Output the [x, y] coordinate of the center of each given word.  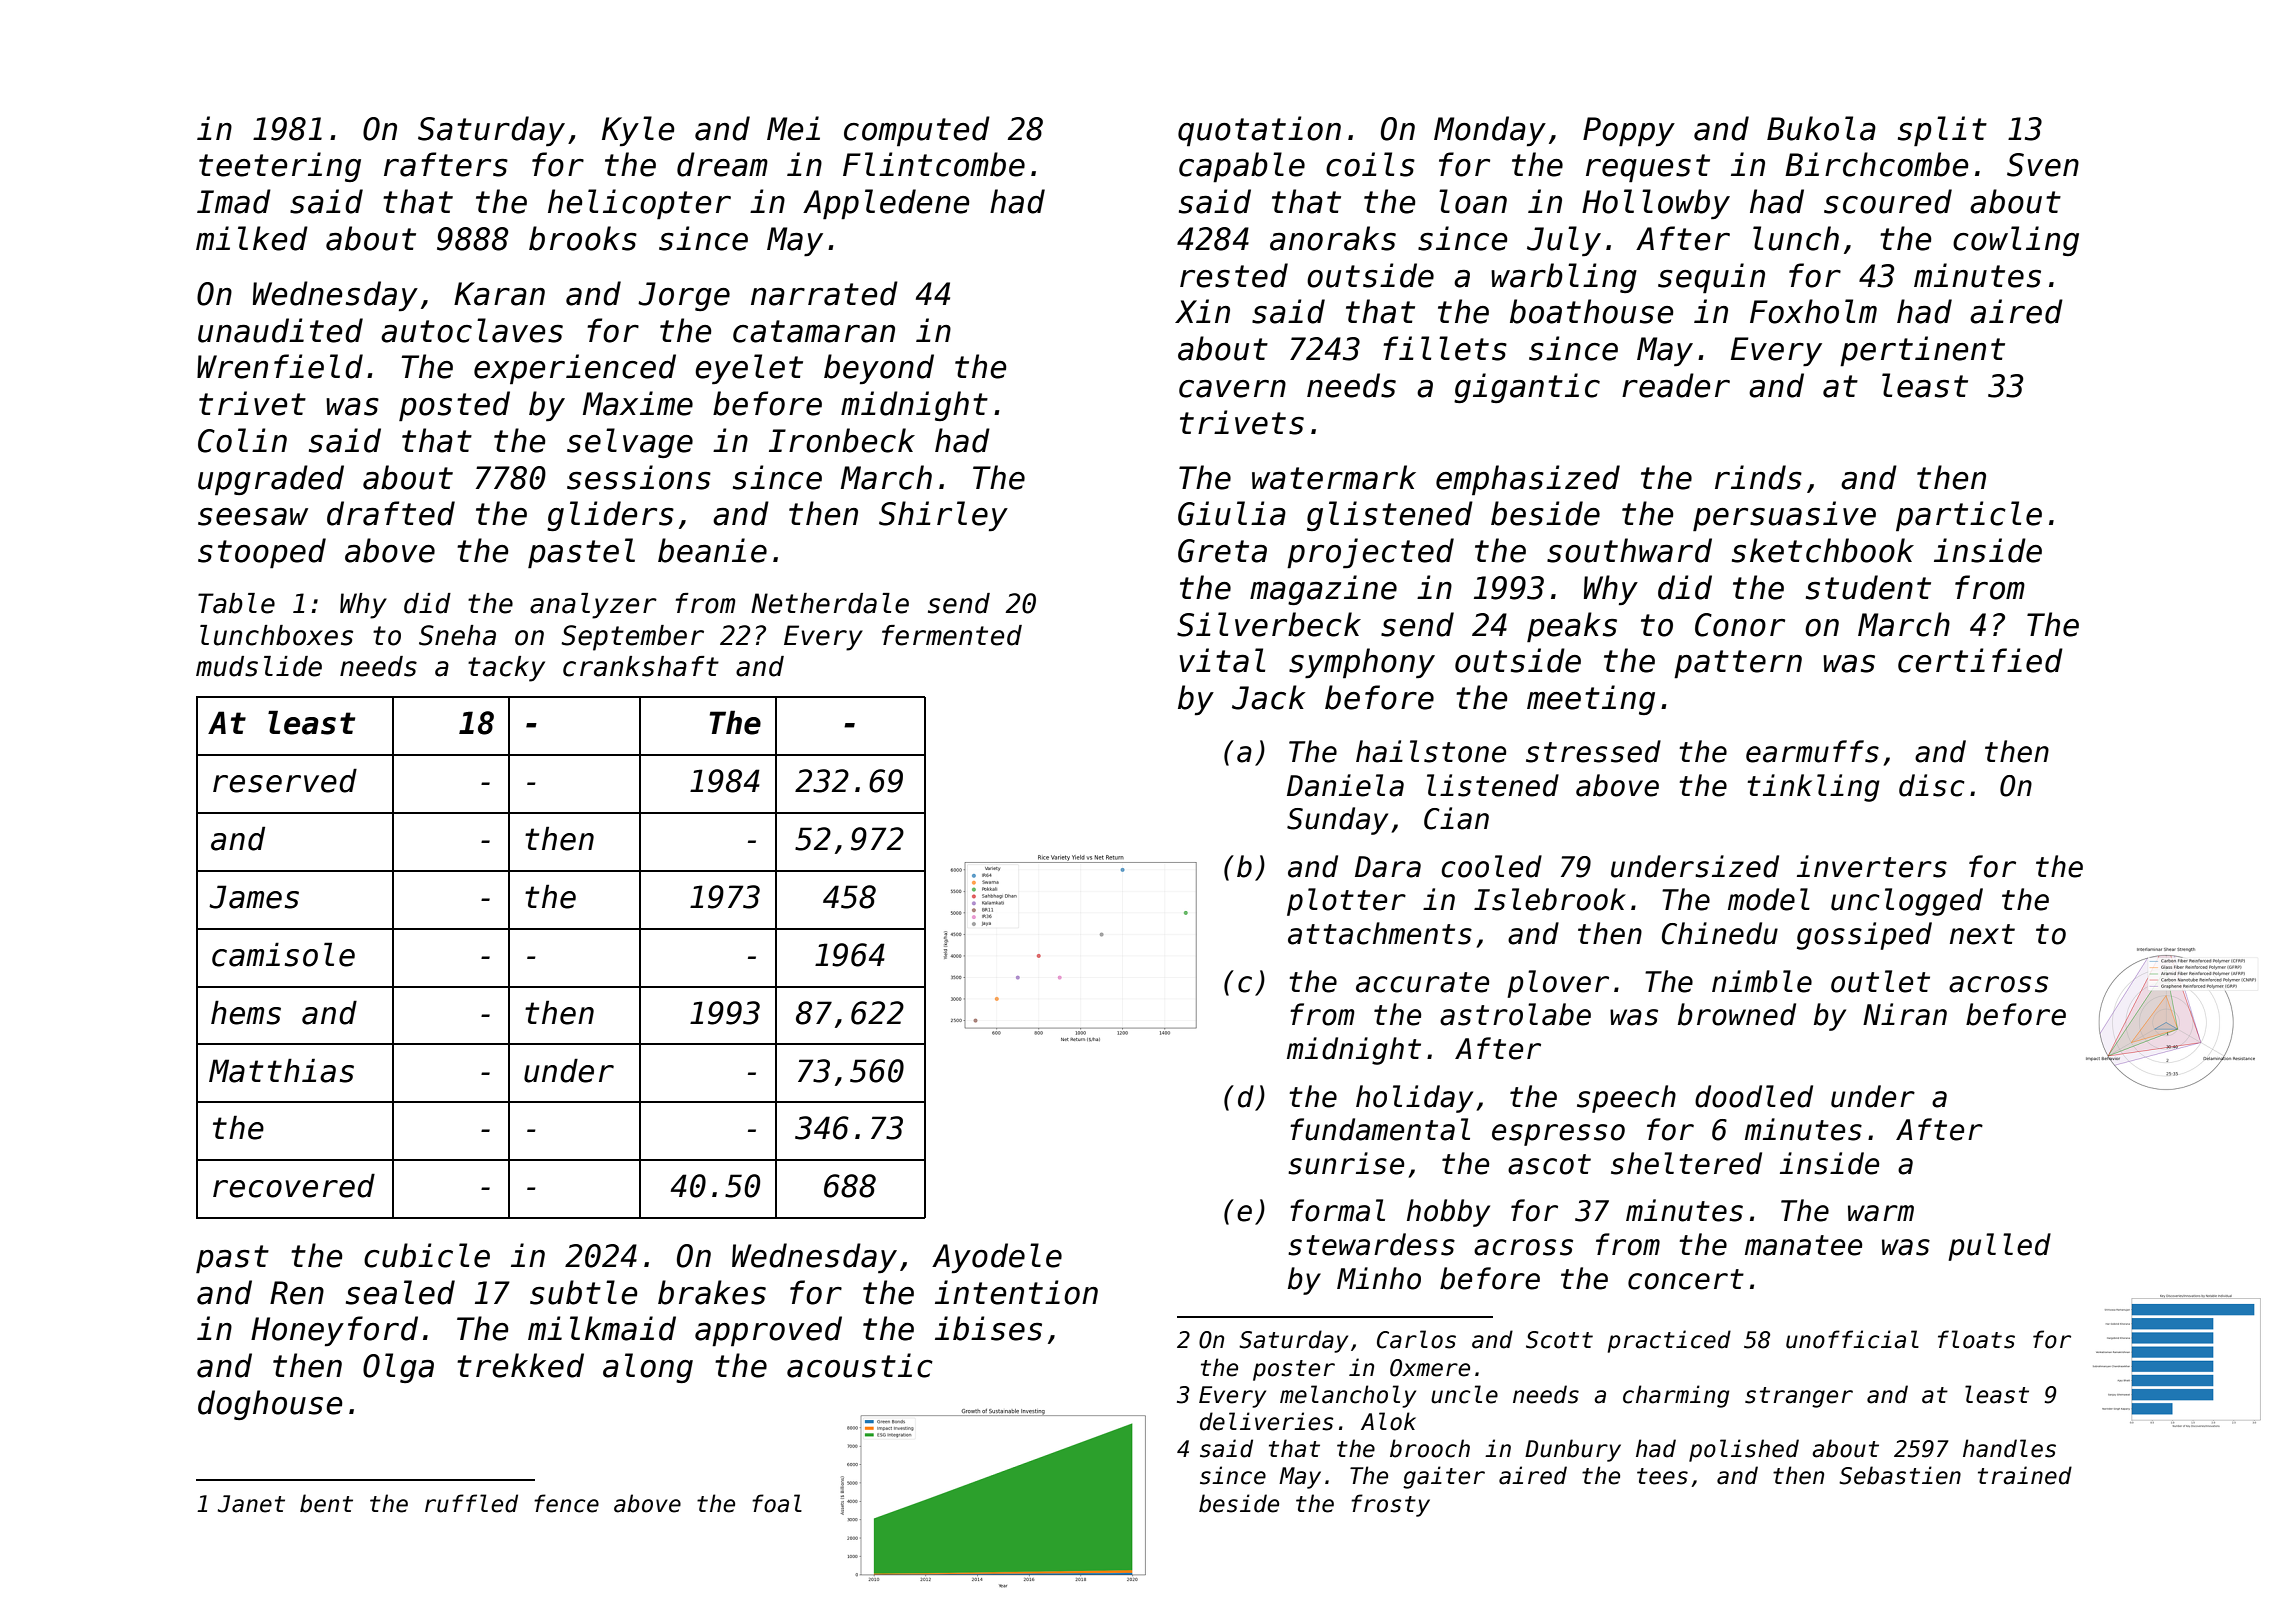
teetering [280, 167]
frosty [1390, 1505]
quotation [1259, 131]
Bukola [1821, 128]
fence [566, 1503]
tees [1662, 1476]
